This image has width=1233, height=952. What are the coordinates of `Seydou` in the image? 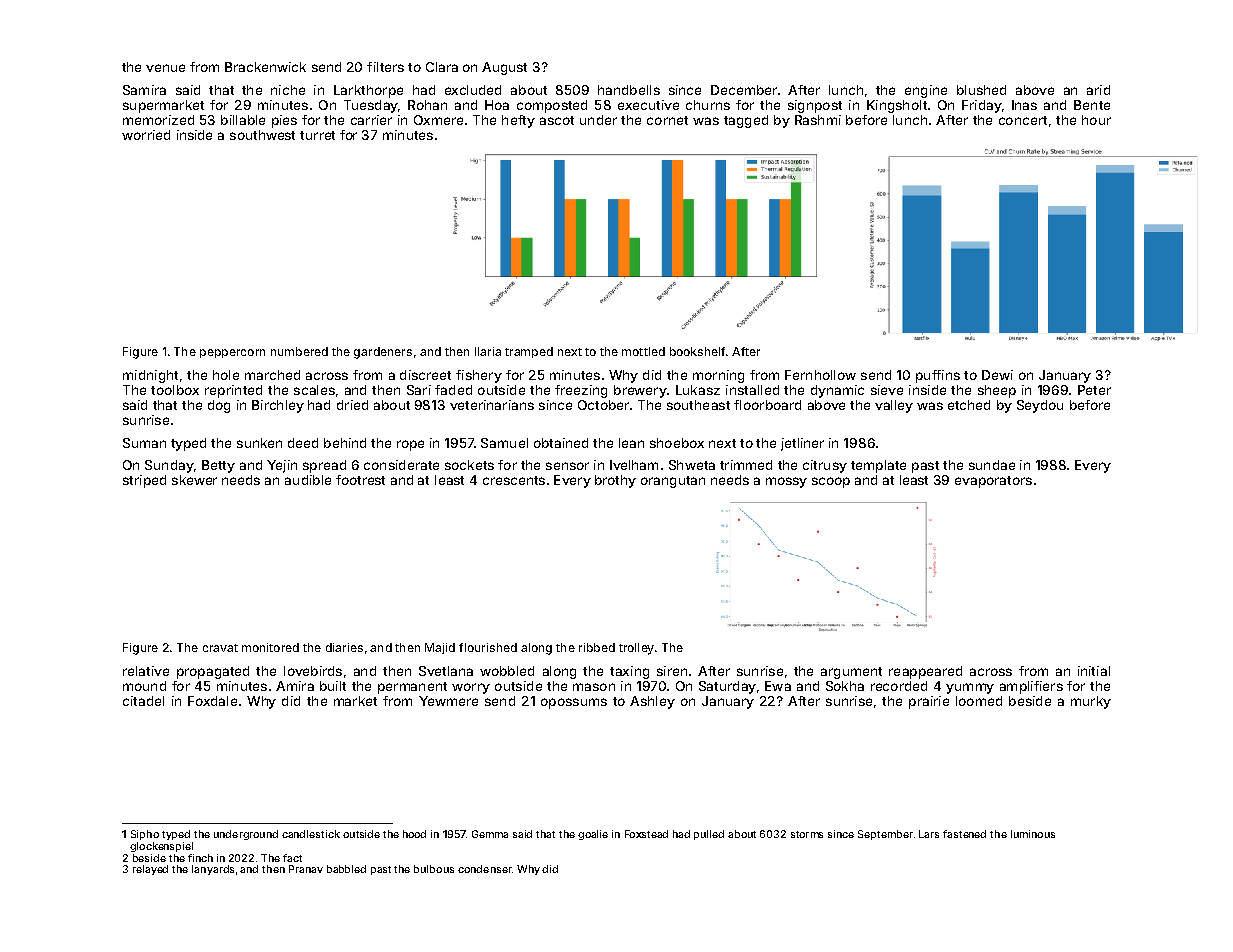 It's located at (1040, 406).
